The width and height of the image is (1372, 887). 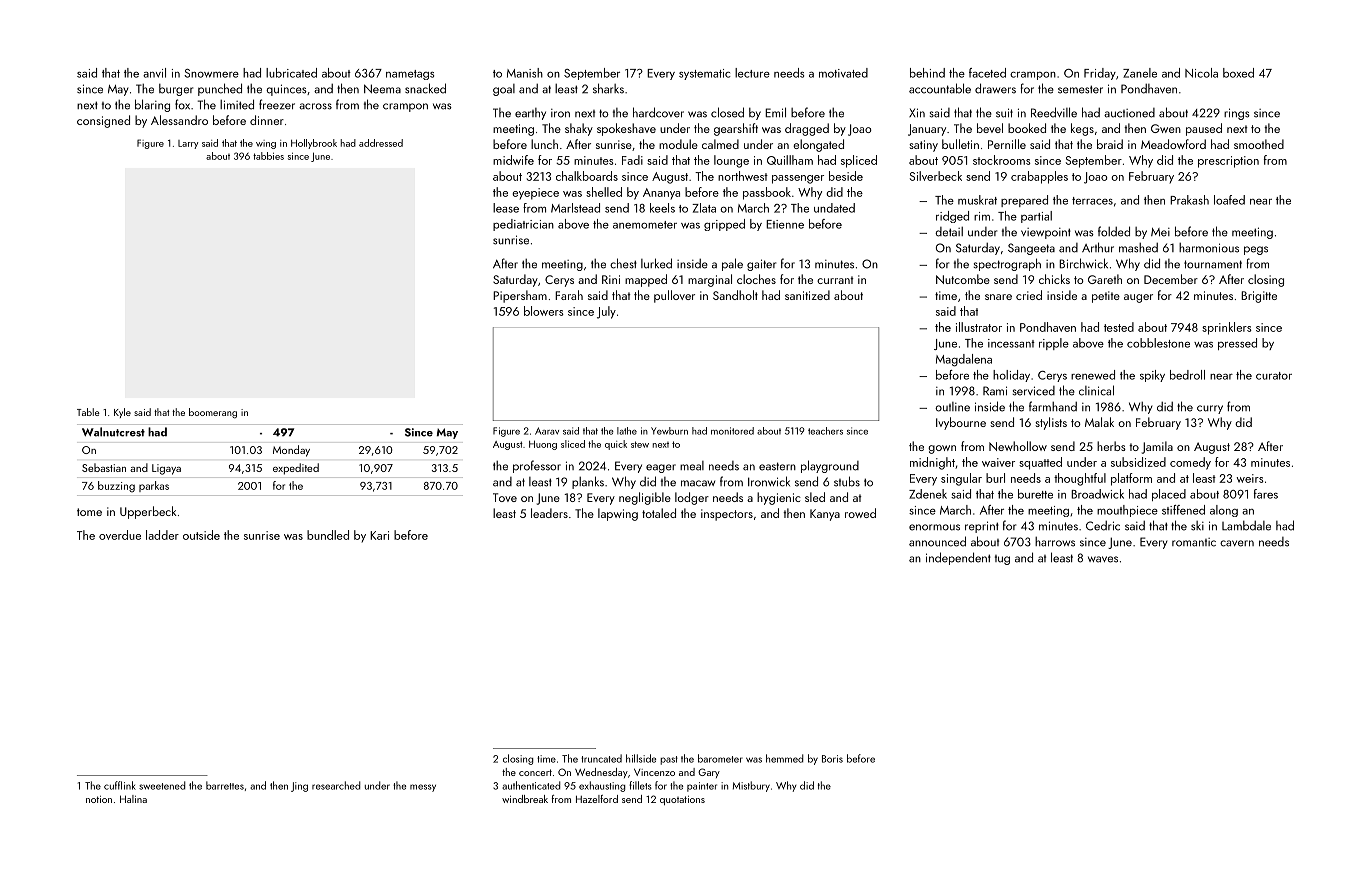 What do you see at coordinates (659, 513) in the image?
I see `totaled` at bounding box center [659, 513].
